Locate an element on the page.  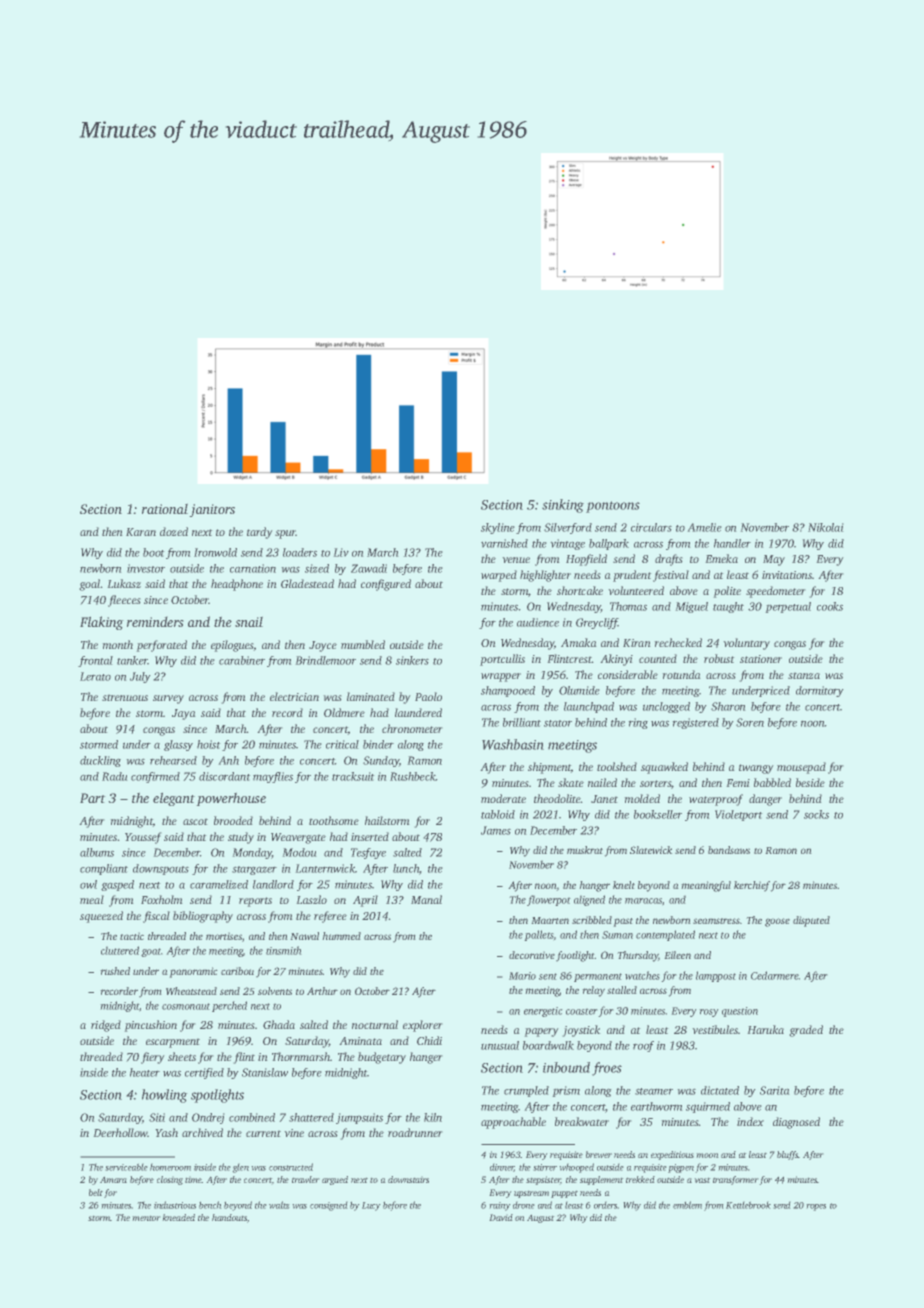
David is located at coordinates (501, 1217).
